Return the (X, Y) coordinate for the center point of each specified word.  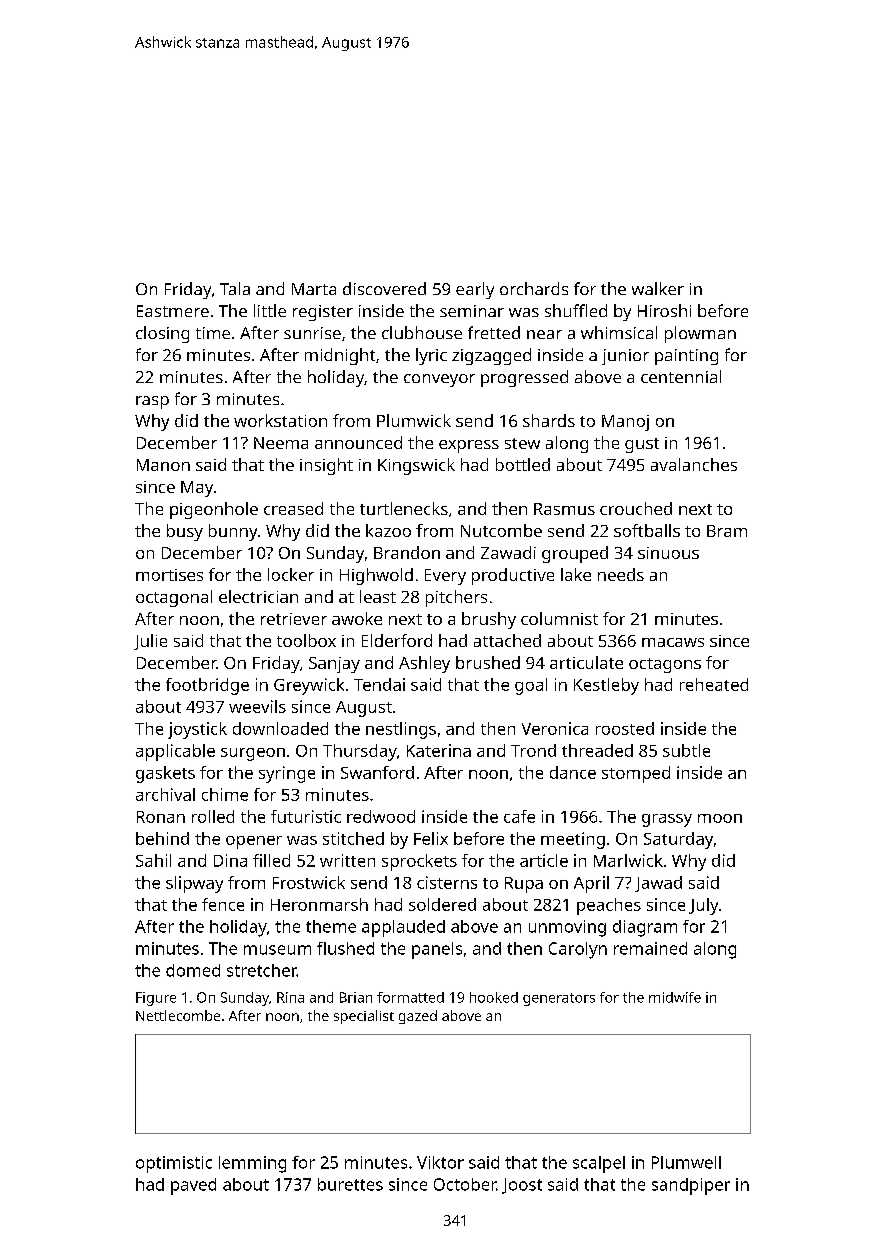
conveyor (439, 380)
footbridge (207, 686)
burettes (350, 1184)
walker (658, 288)
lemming (252, 1164)
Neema (281, 443)
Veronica (555, 728)
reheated (714, 684)
